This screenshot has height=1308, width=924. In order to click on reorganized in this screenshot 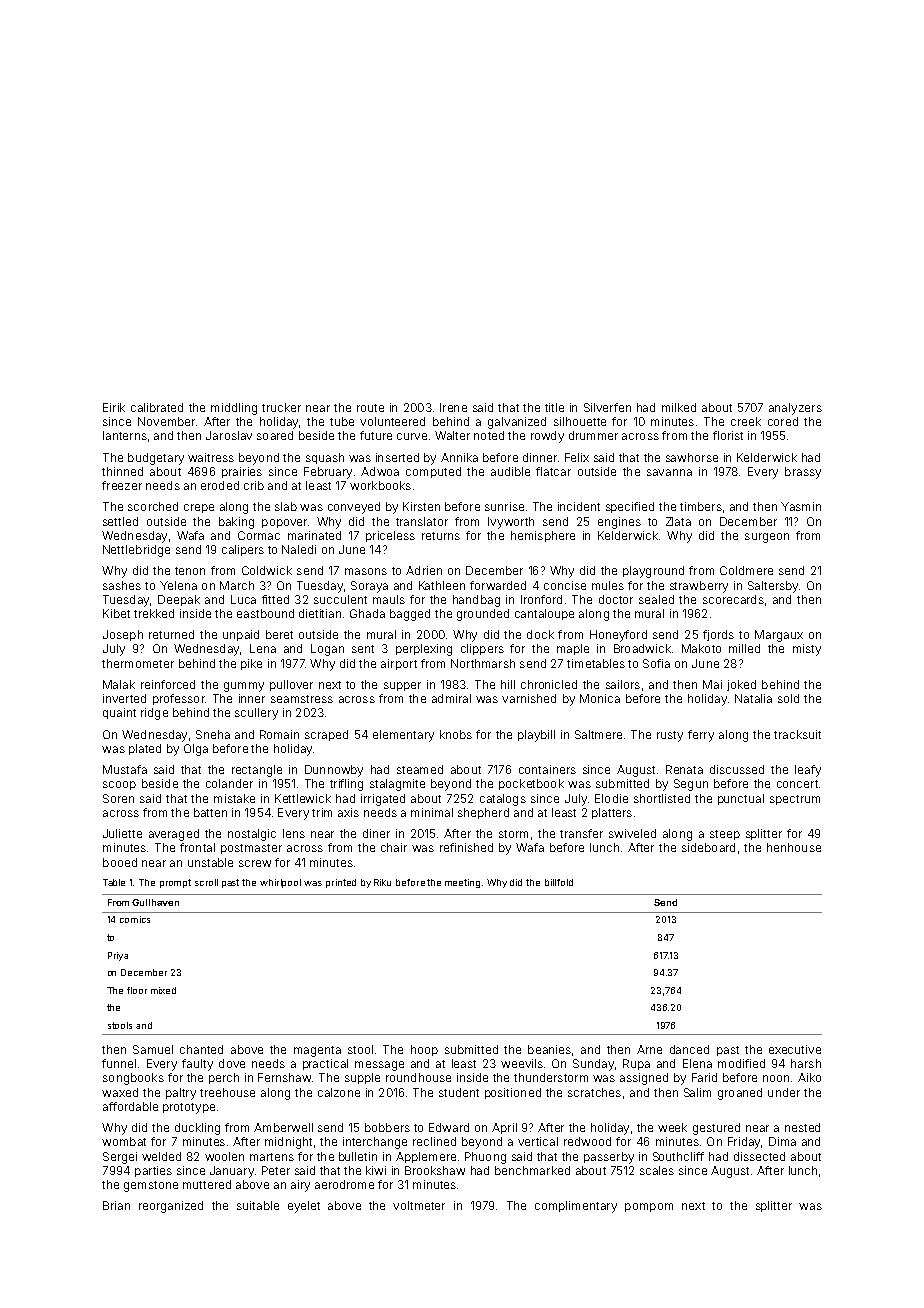, I will do `click(171, 1207)`.
